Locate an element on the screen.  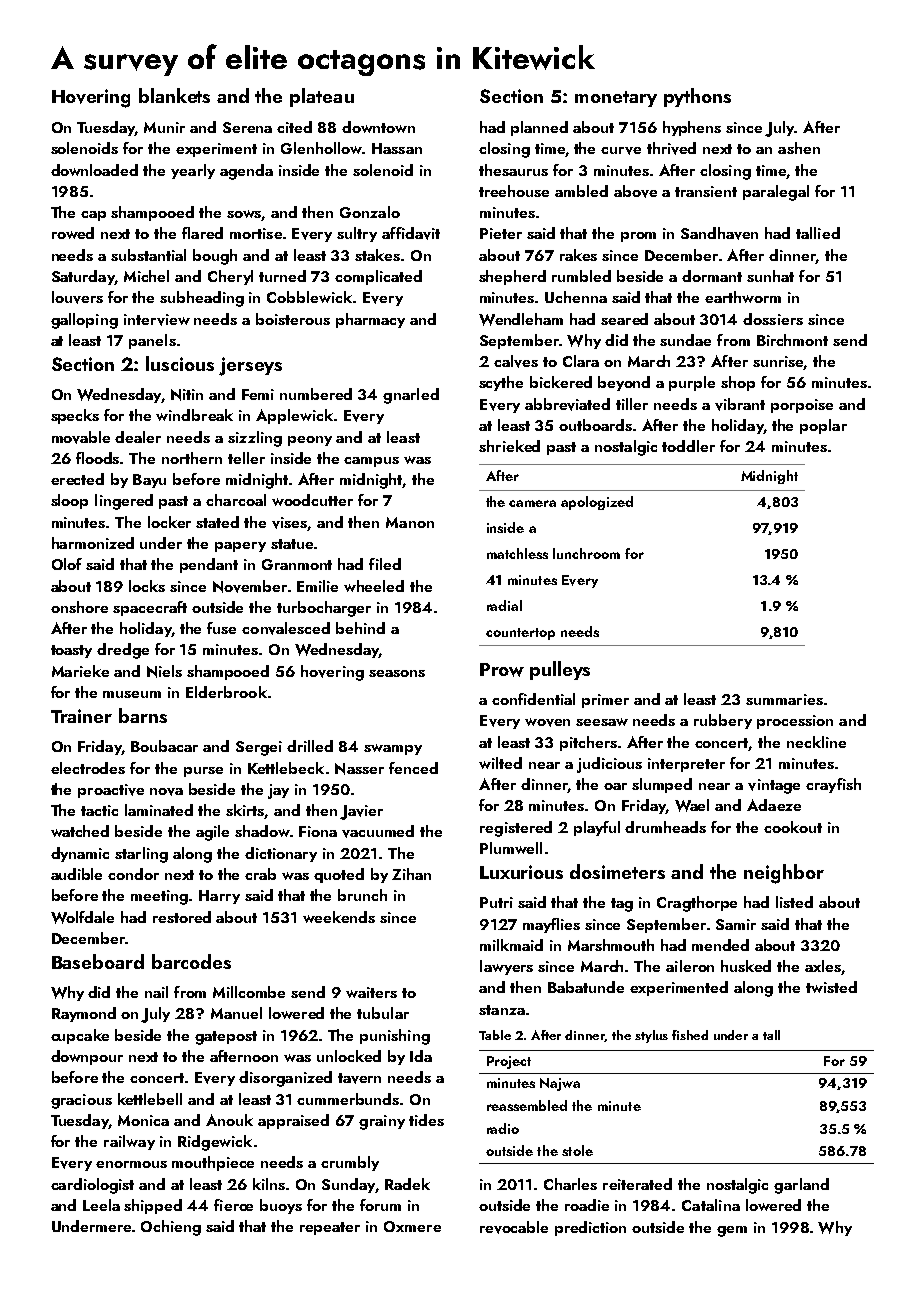
convalesced is located at coordinates (286, 628).
